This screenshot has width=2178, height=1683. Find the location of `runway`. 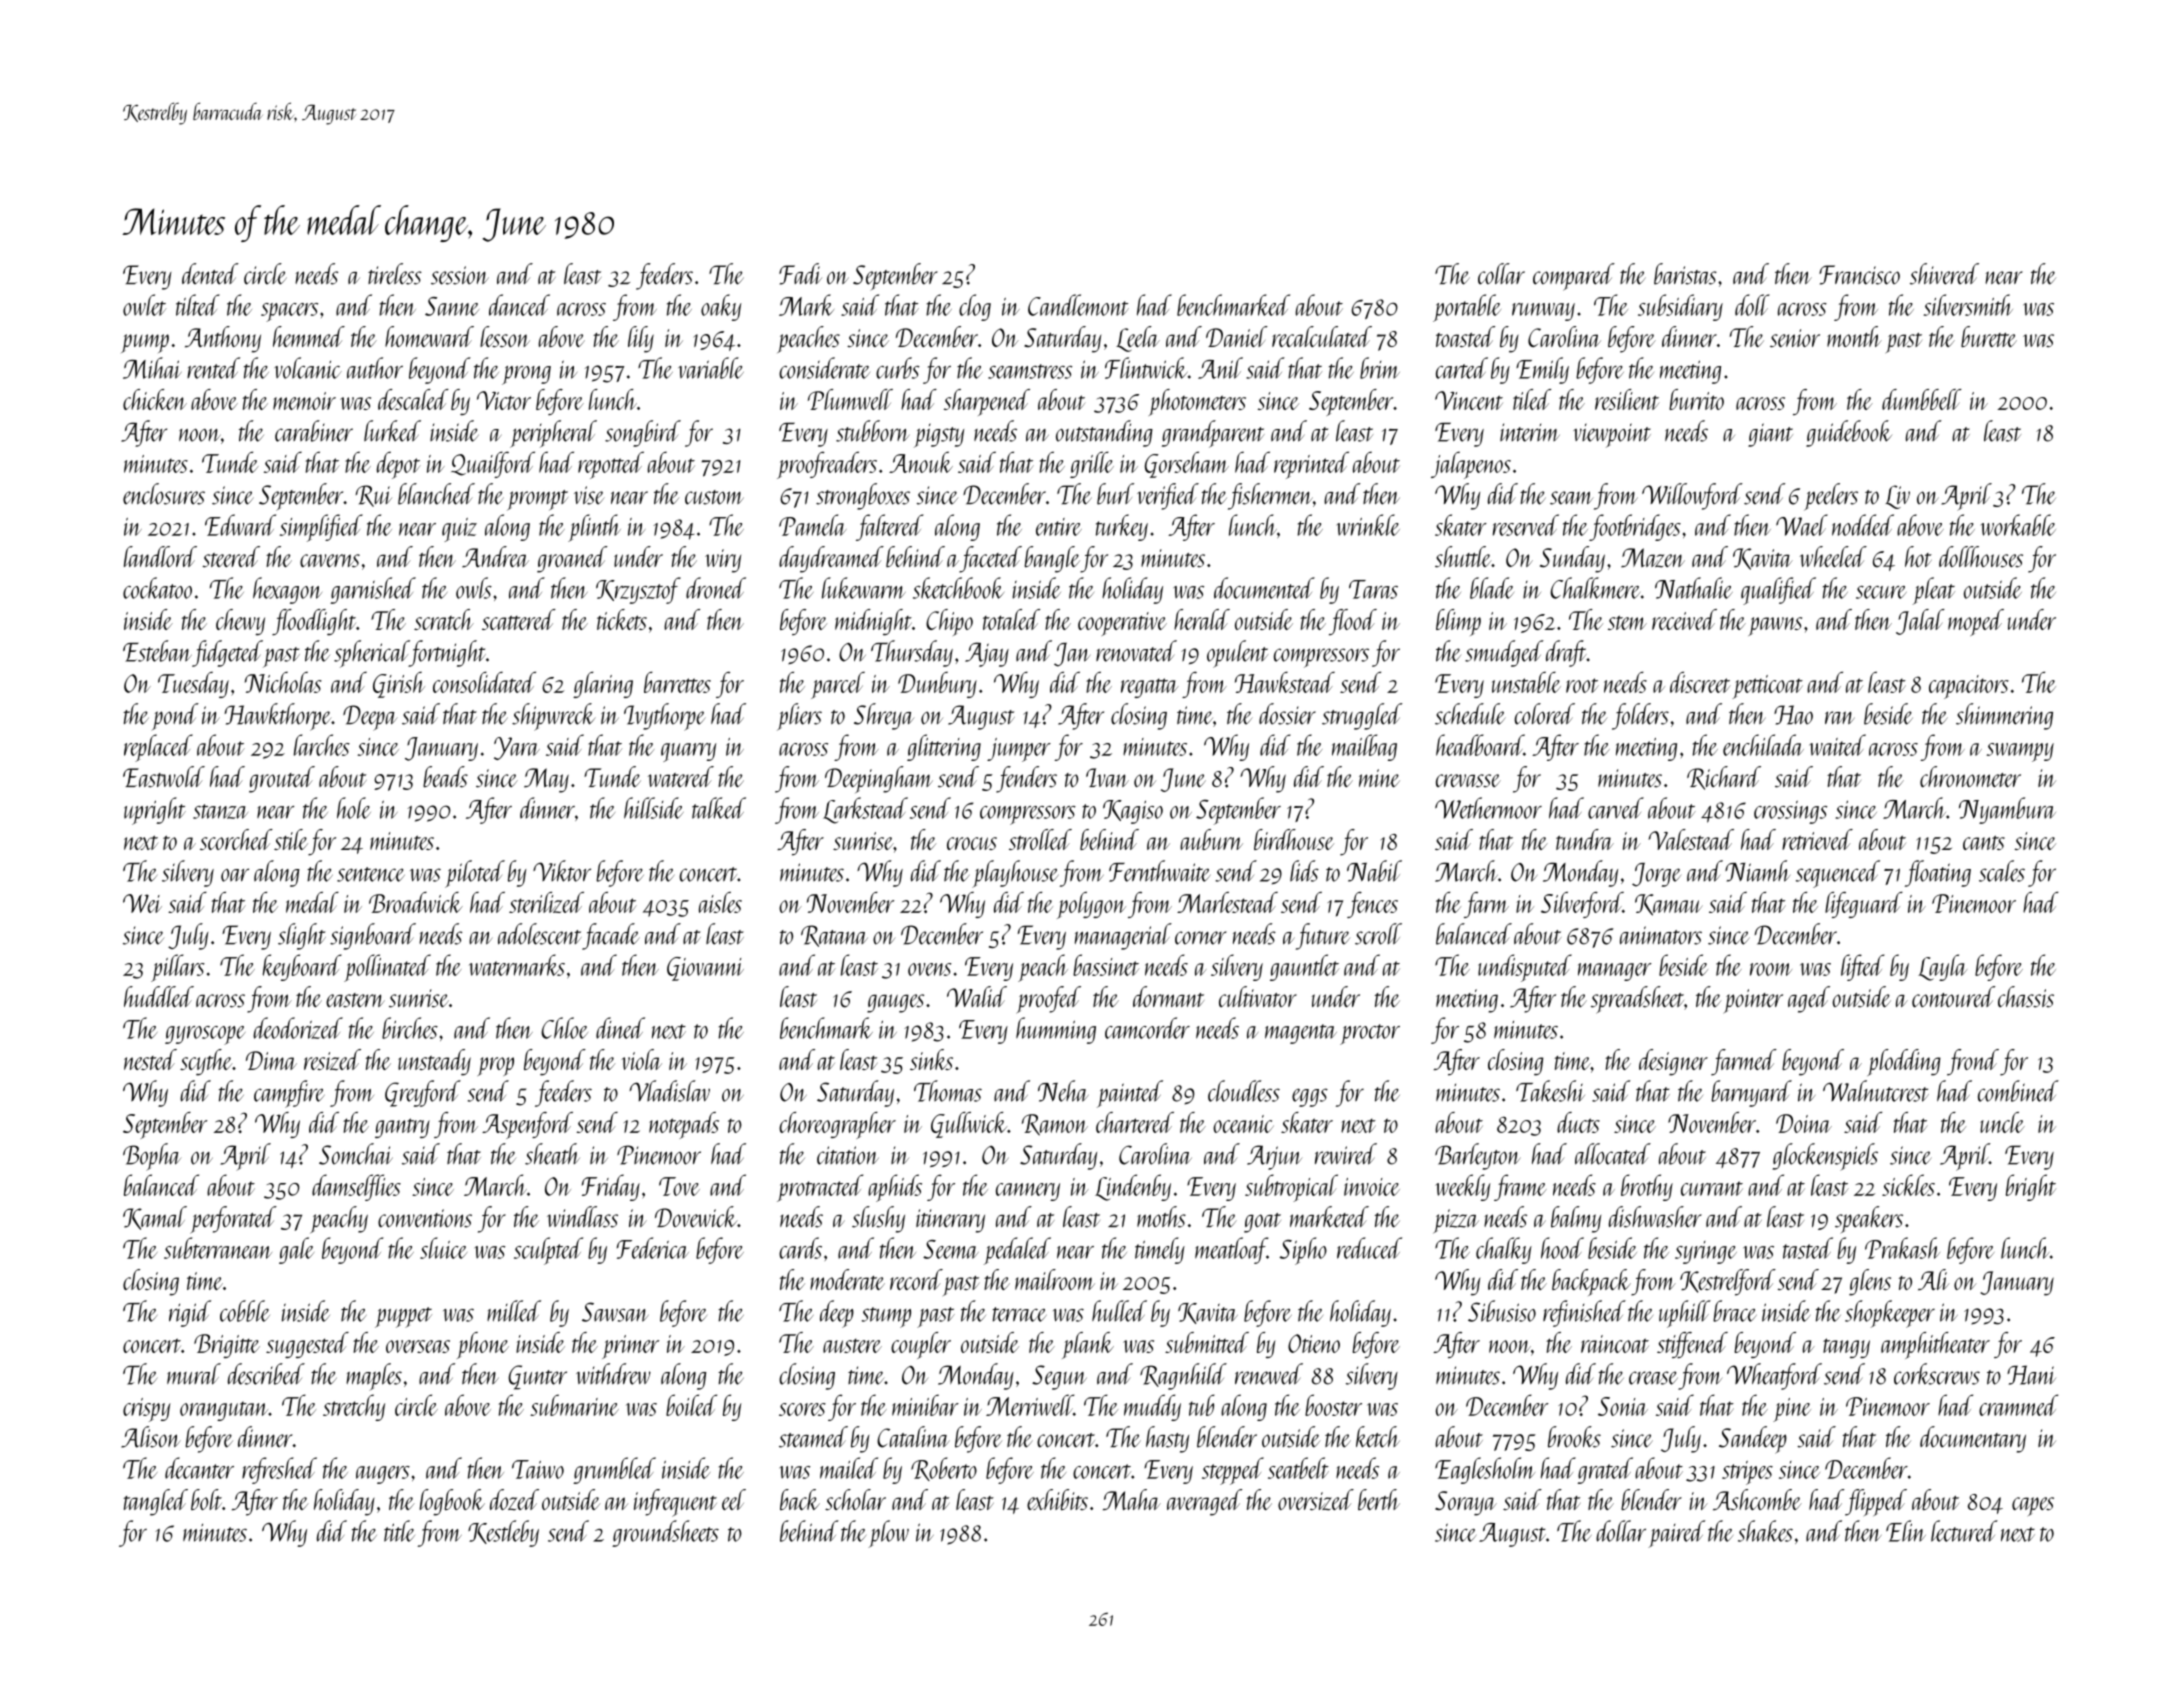

runway is located at coordinates (1543, 312).
